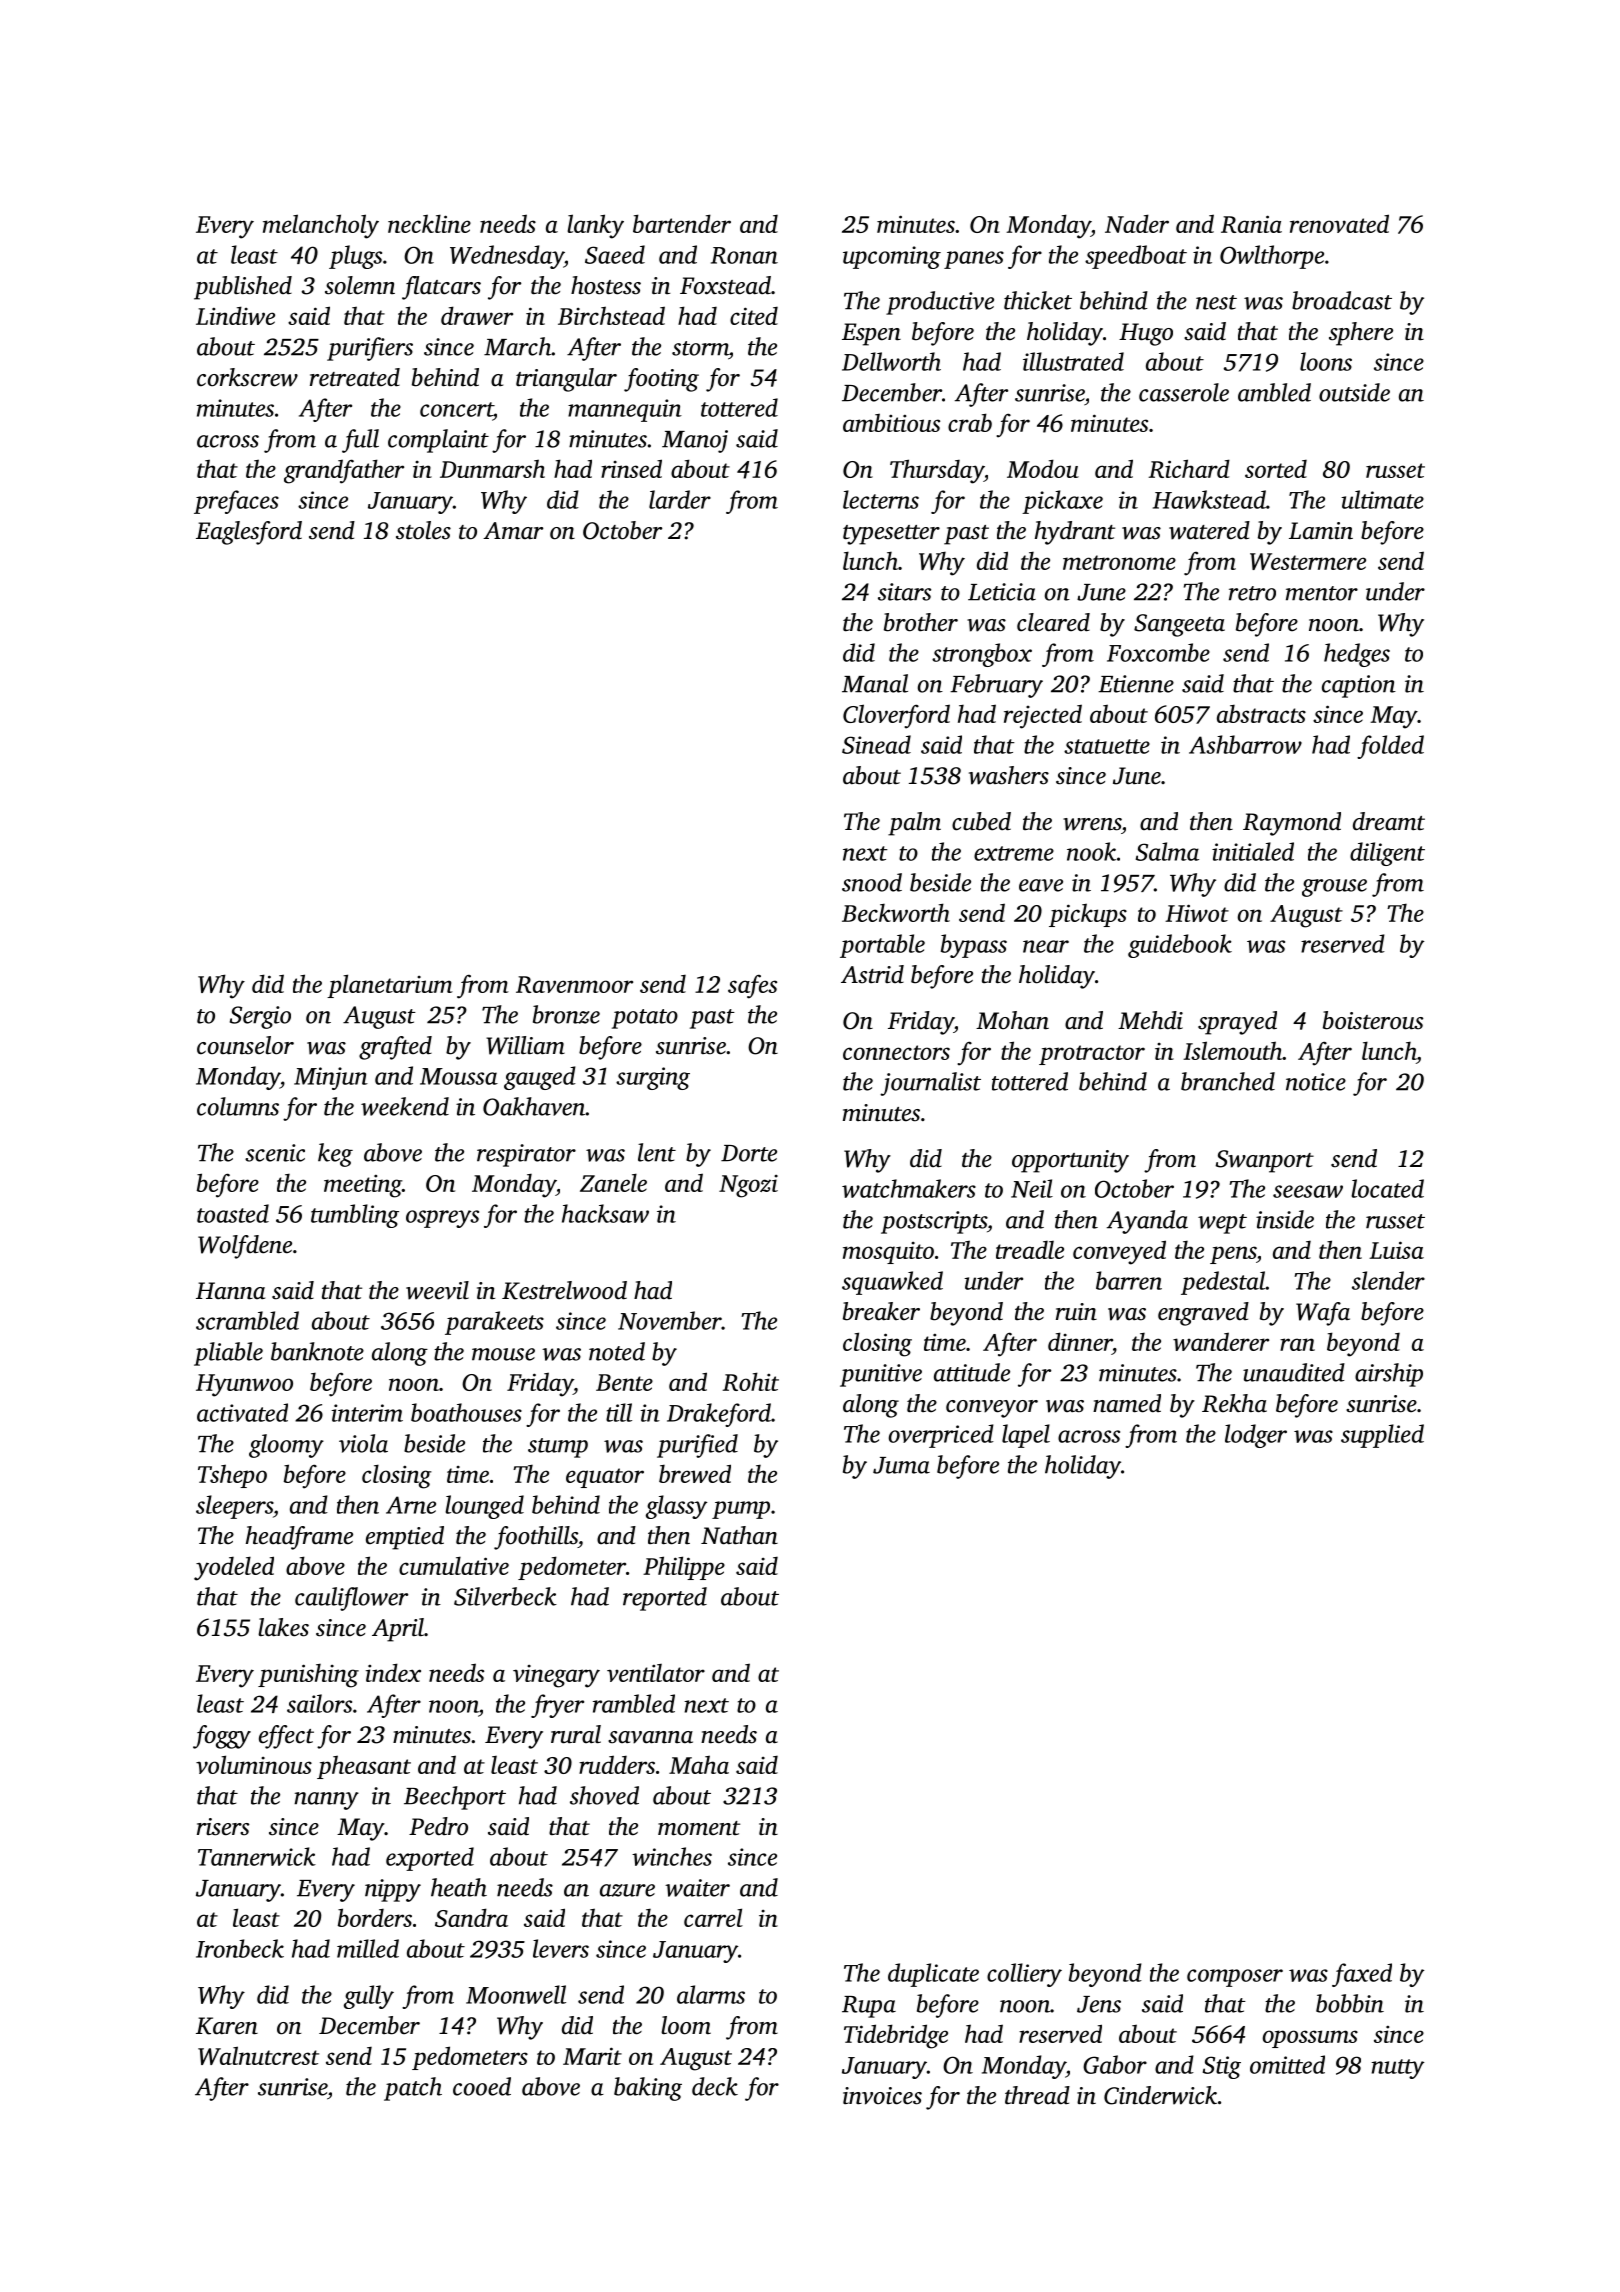  Describe the element at coordinates (319, 1703) in the image. I see `sailors` at that location.
